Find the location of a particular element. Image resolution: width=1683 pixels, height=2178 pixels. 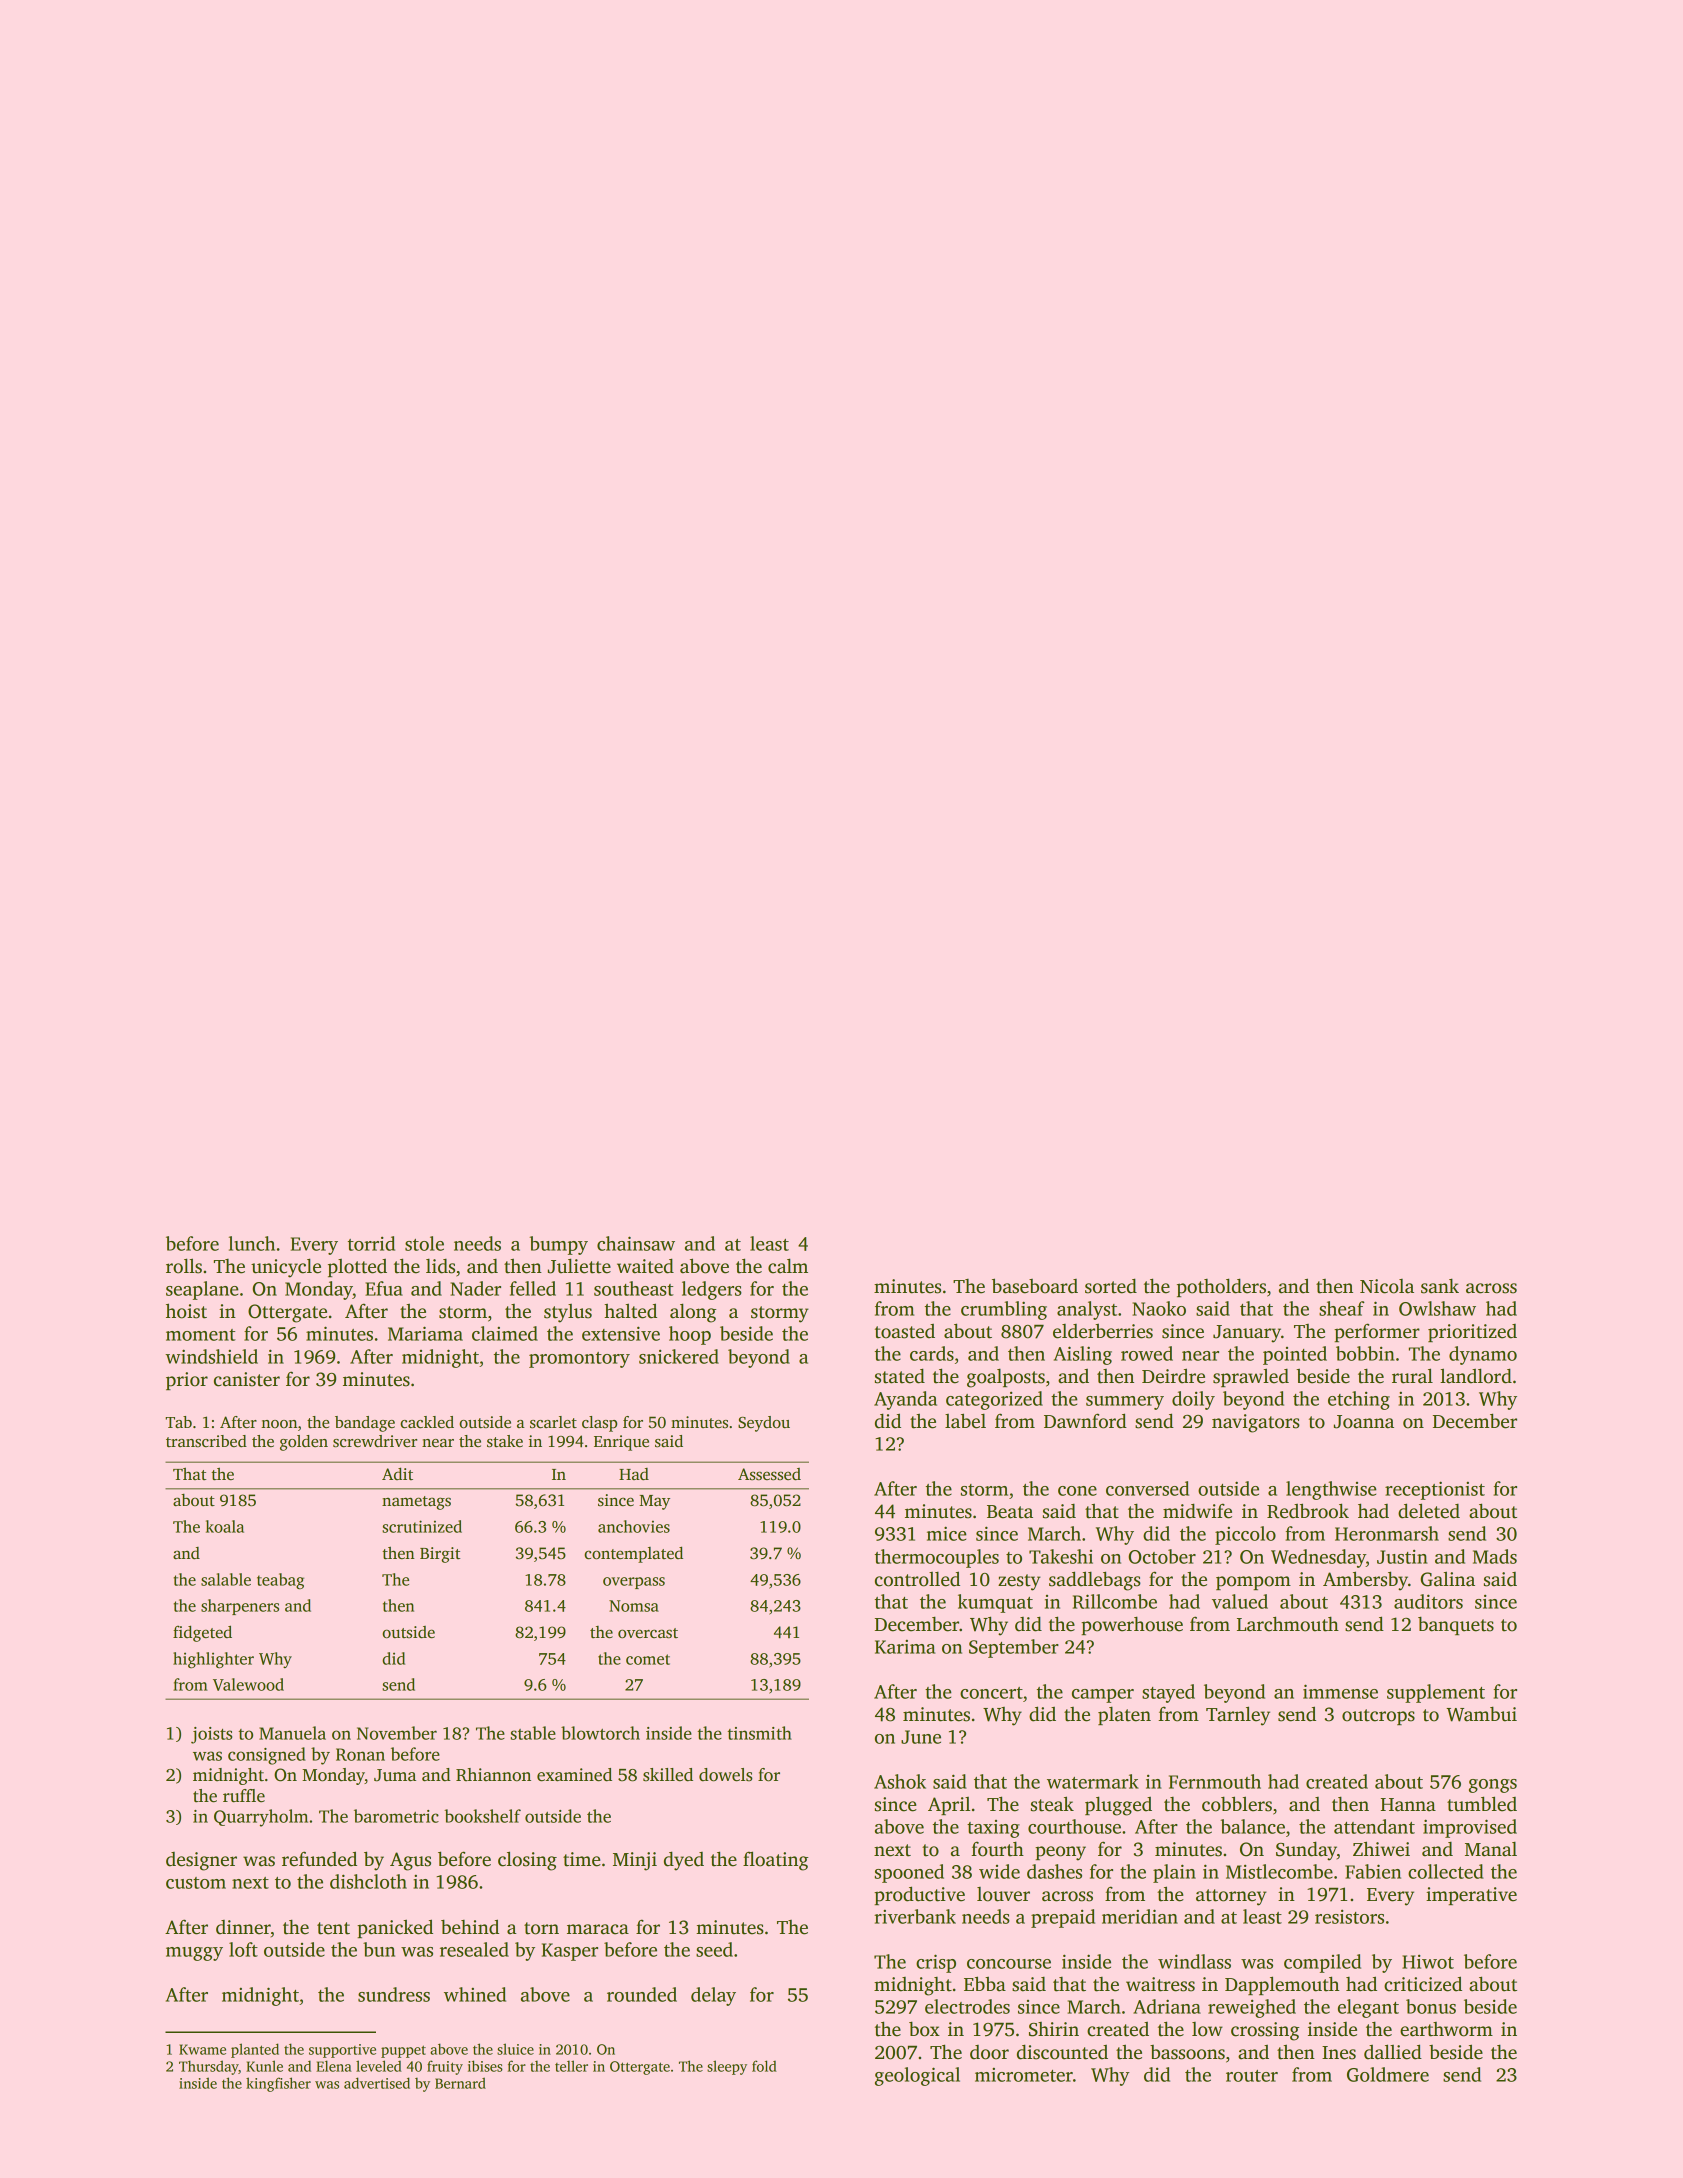

courthouse is located at coordinates (1074, 1826).
